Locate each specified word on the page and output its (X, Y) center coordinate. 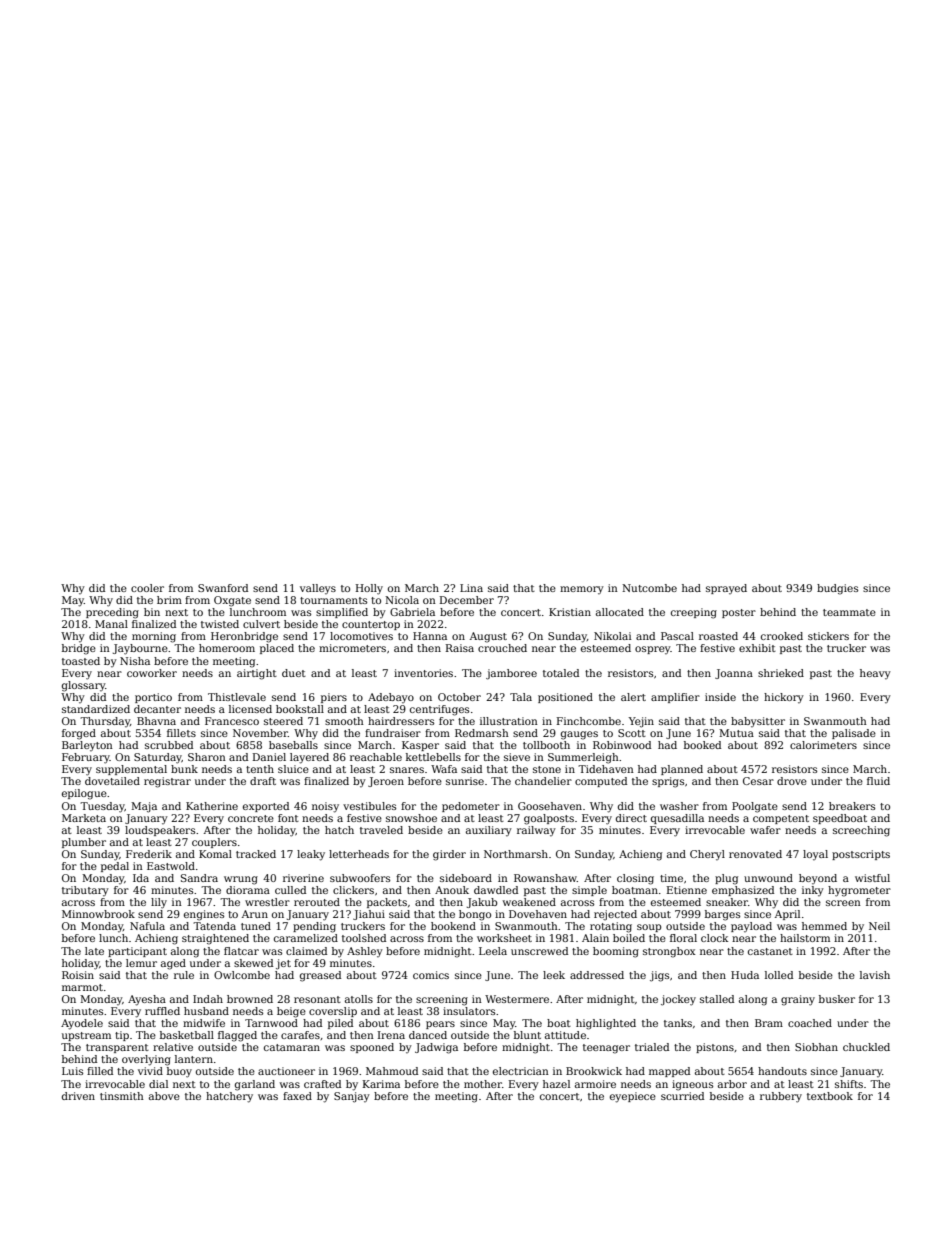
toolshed (364, 938)
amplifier (675, 698)
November (260, 733)
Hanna (430, 636)
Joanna (734, 674)
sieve (517, 757)
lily (159, 903)
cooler (147, 588)
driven (78, 1096)
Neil (879, 926)
